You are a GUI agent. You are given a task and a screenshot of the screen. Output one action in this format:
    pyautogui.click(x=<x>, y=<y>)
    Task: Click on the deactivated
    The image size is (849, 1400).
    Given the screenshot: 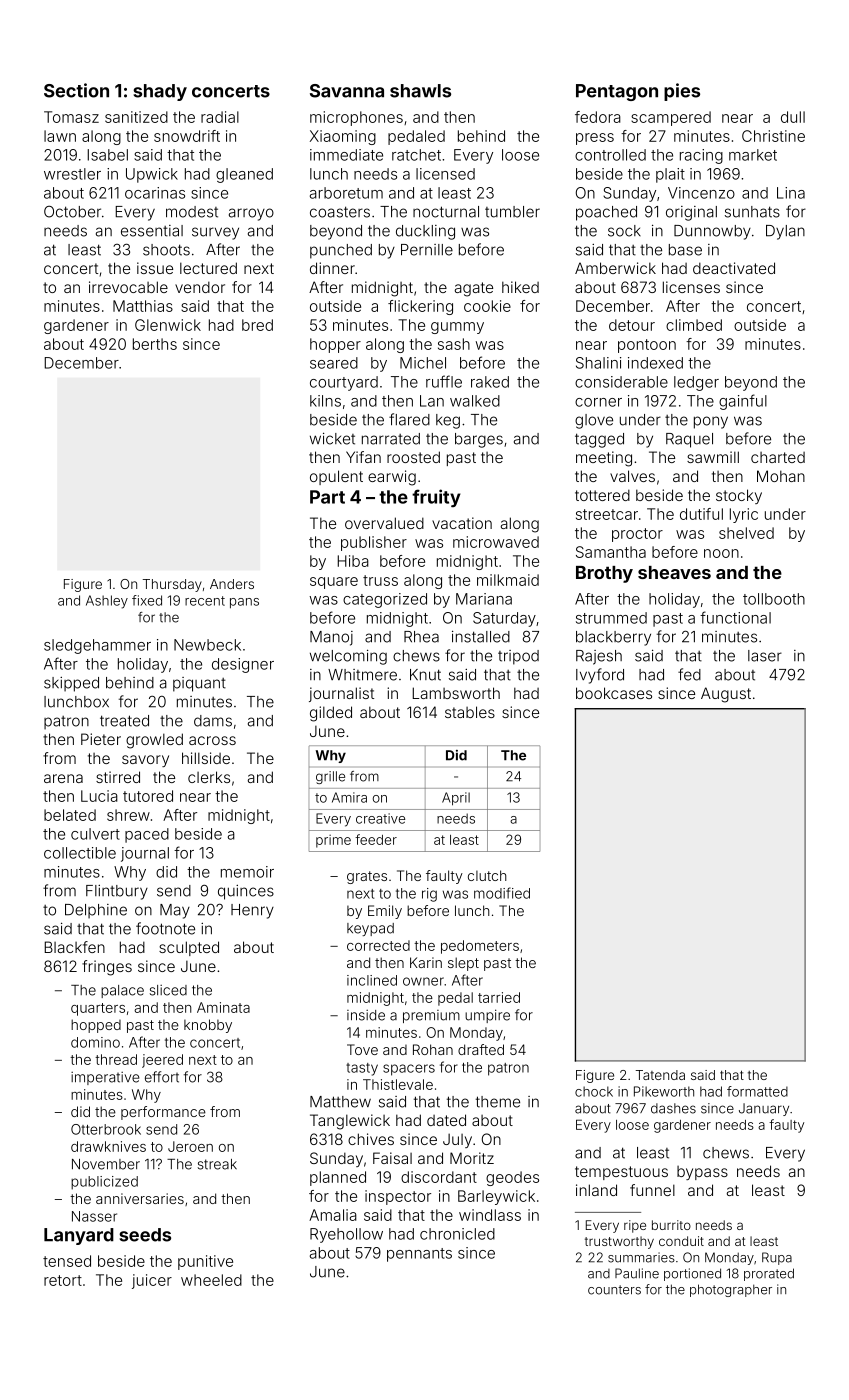 What is the action you would take?
    pyautogui.click(x=734, y=268)
